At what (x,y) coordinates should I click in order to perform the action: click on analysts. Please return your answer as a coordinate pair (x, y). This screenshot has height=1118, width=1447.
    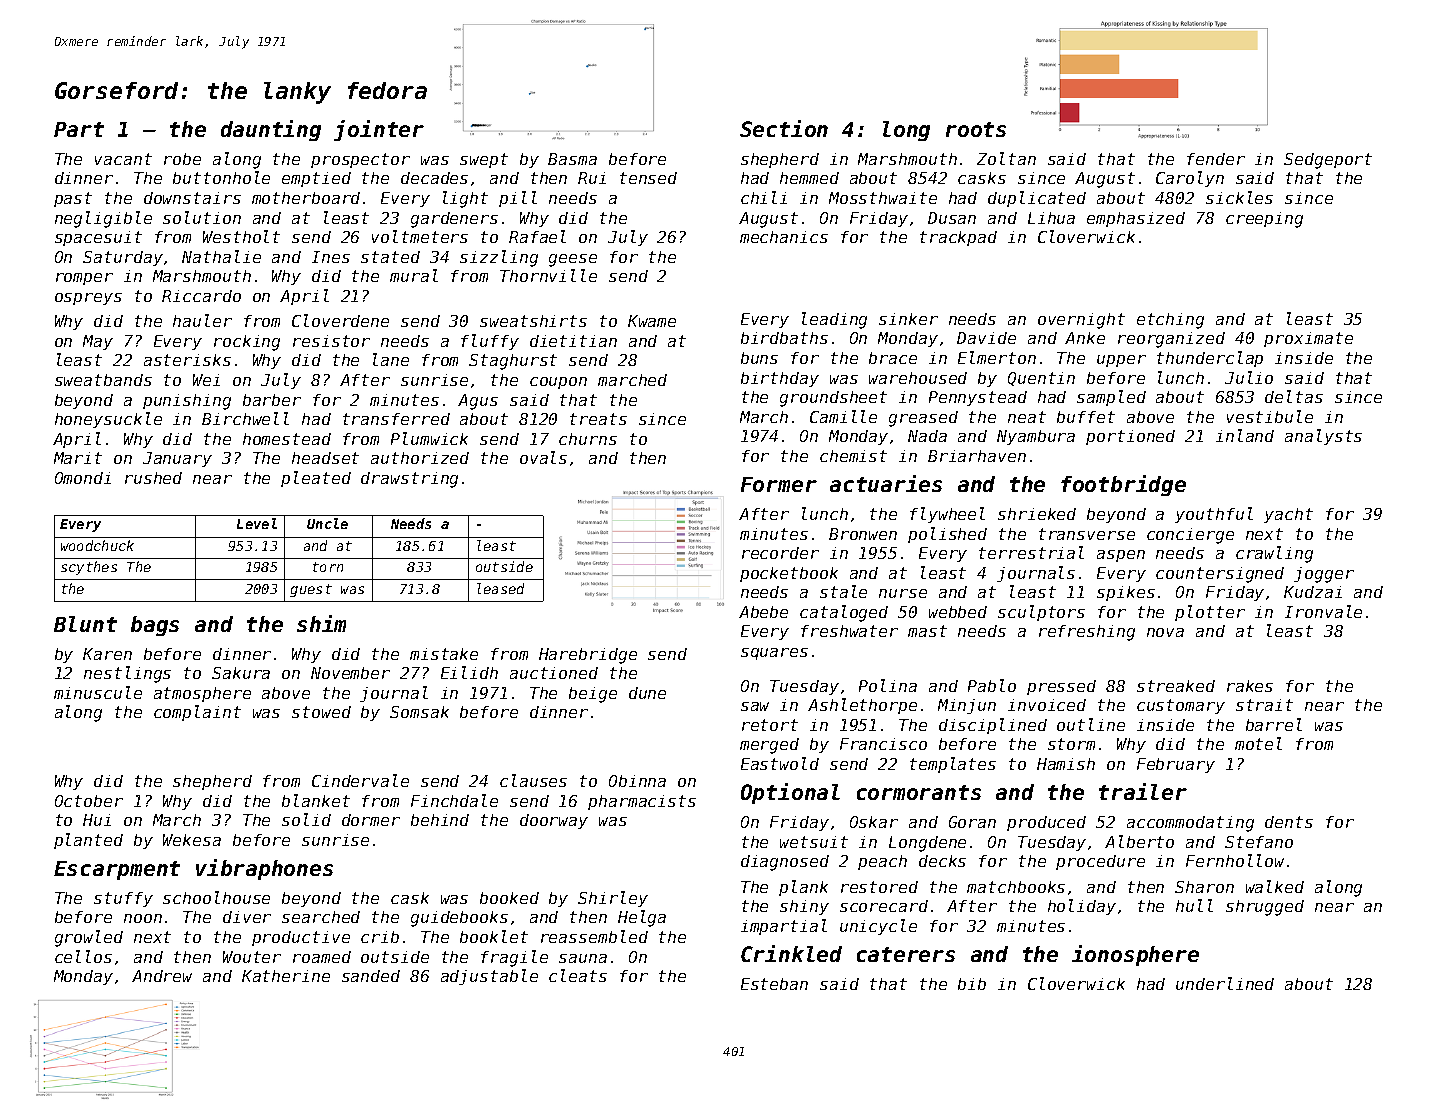
    Looking at the image, I should click on (1323, 437).
